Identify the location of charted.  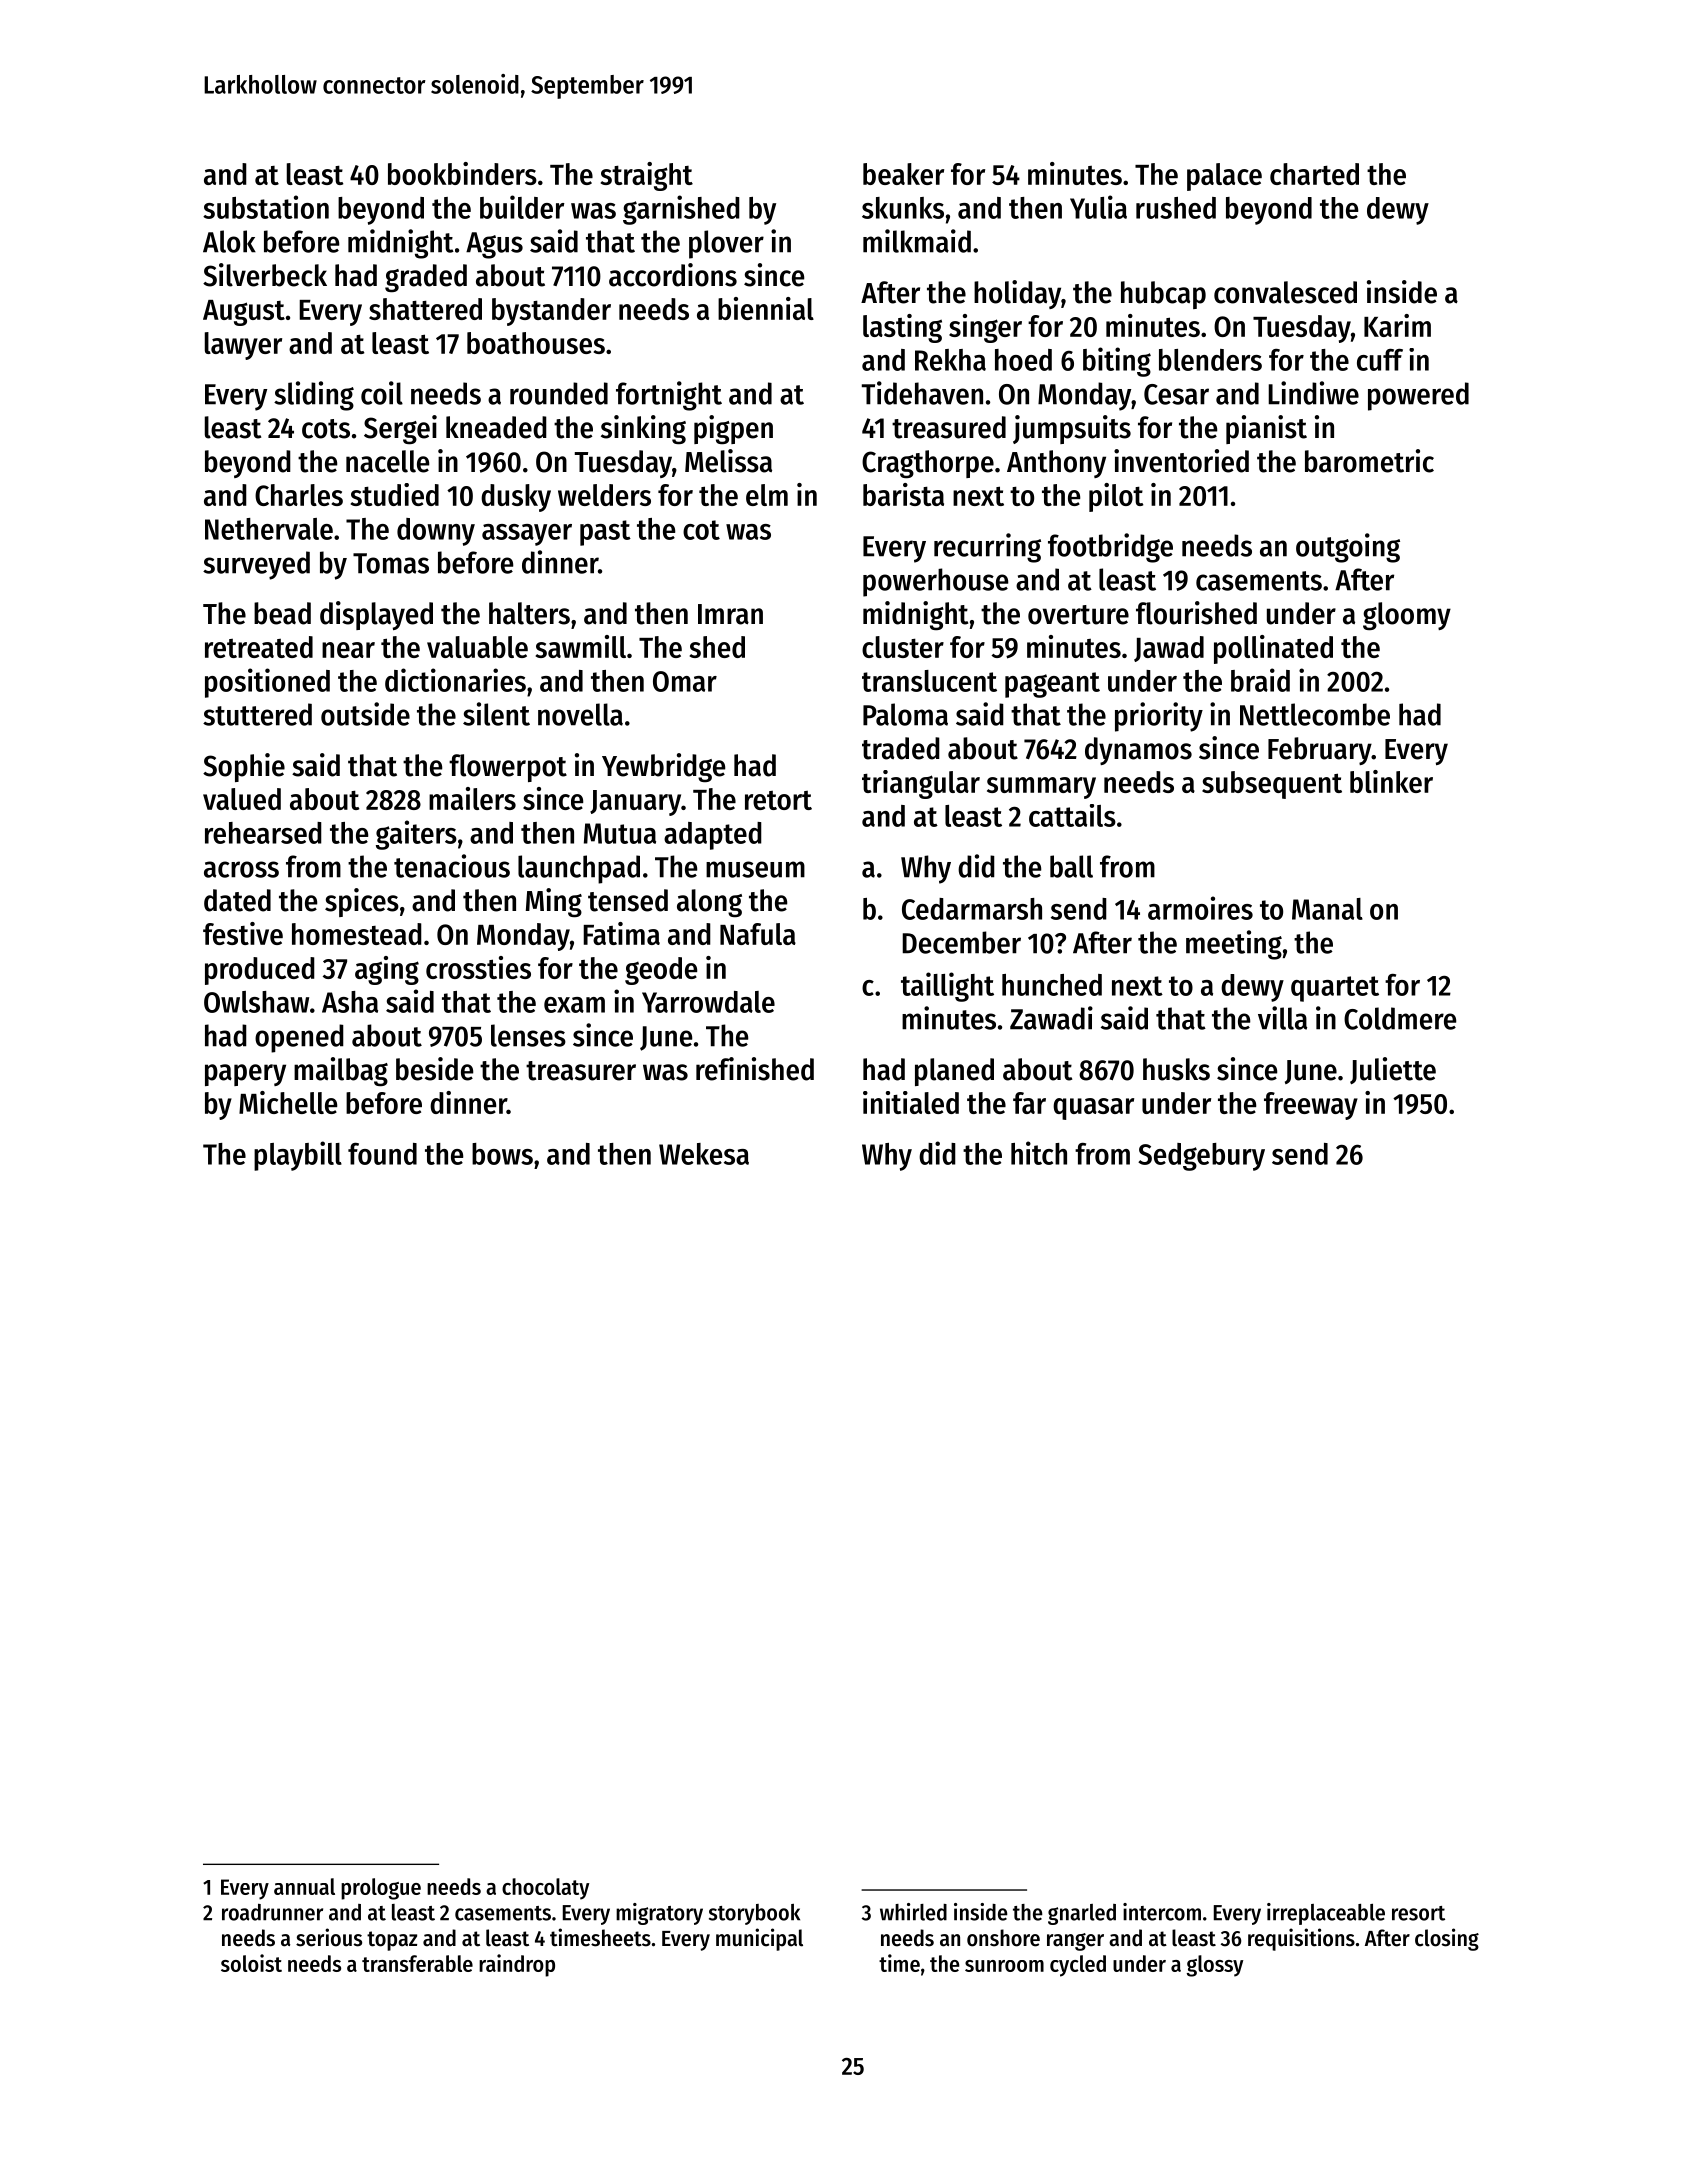
(1314, 174).
